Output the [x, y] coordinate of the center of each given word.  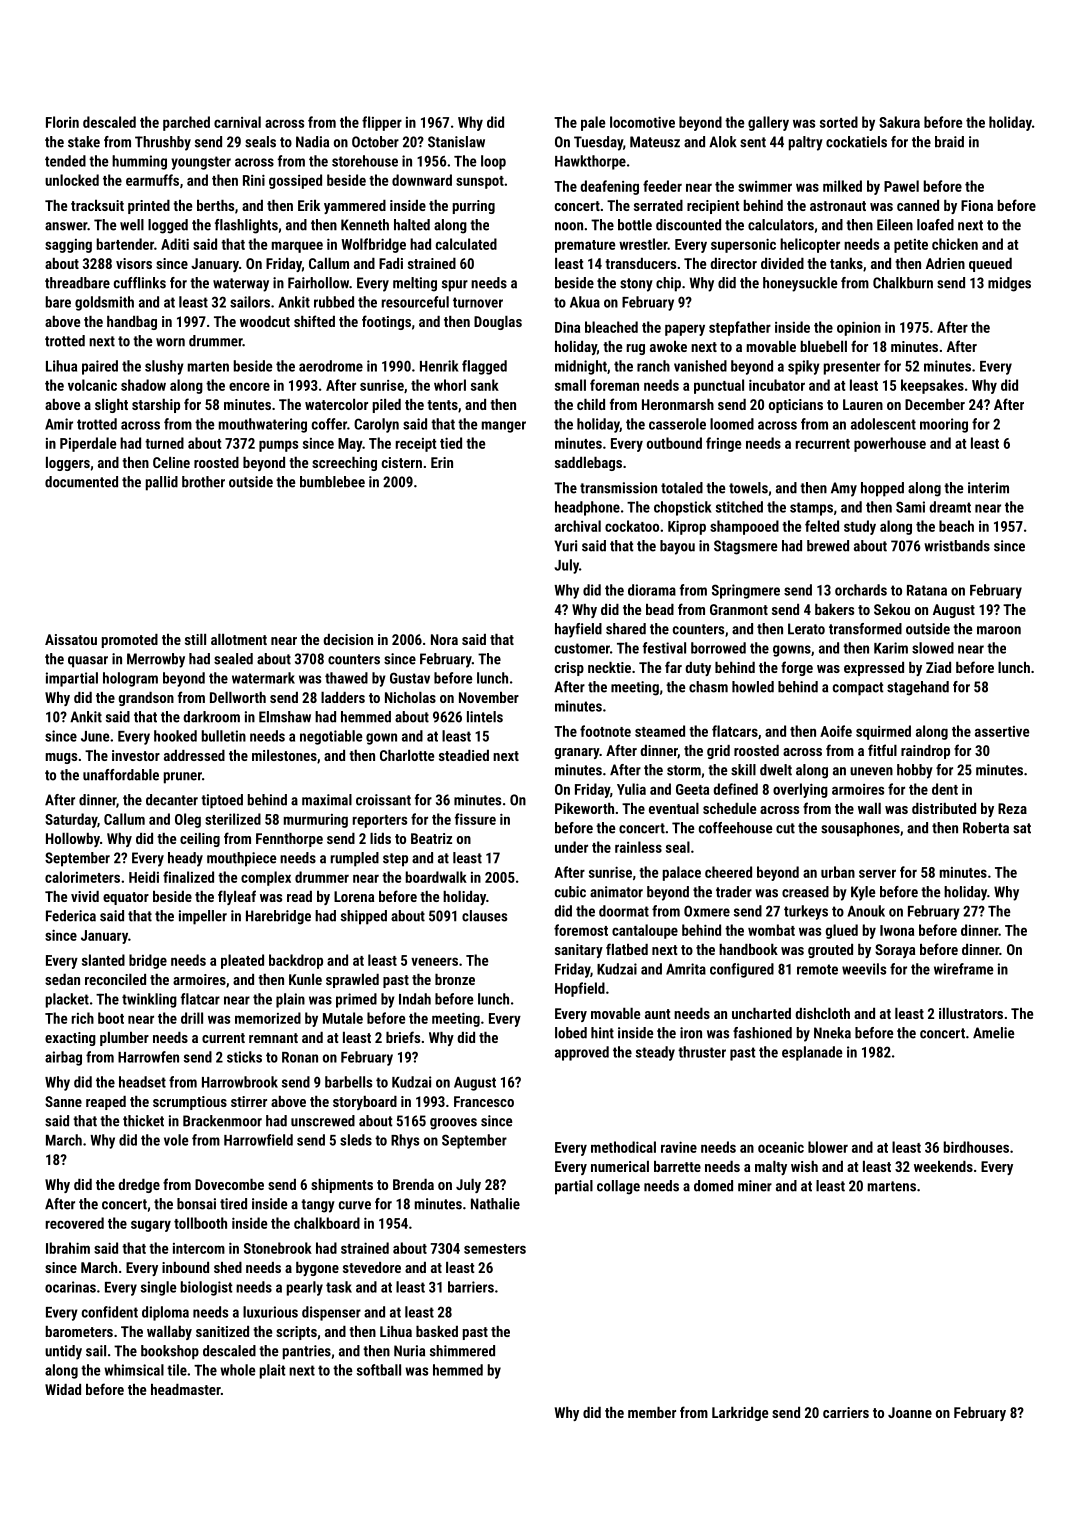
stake [84, 142]
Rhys [405, 1141]
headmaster [186, 1389]
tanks [846, 263]
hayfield [578, 630]
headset [142, 1082]
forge [797, 668]
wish [804, 1166]
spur [455, 286]
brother [203, 482]
